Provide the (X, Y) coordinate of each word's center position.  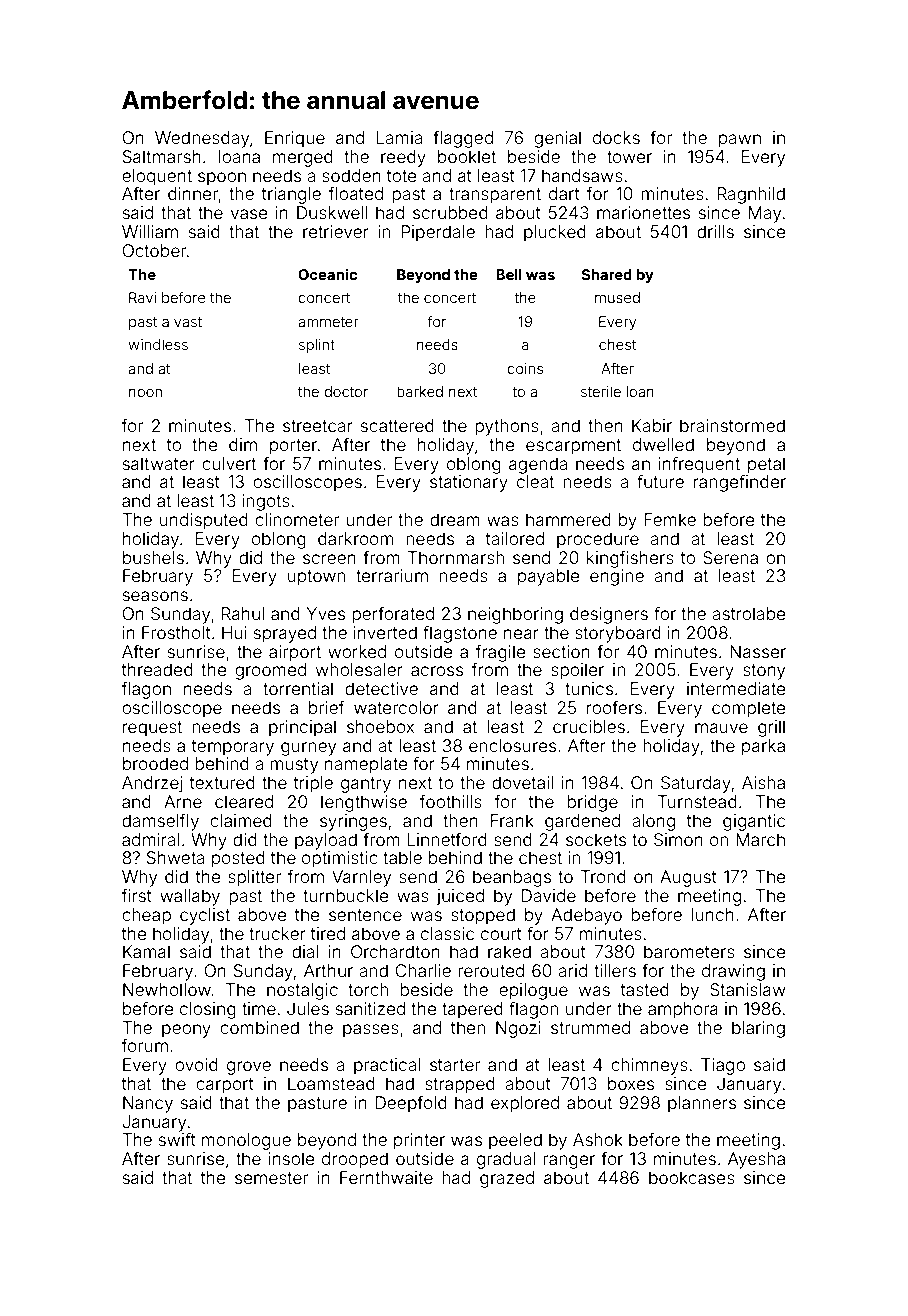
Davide (549, 895)
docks (616, 137)
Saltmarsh (162, 156)
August (688, 878)
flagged (463, 139)
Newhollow (167, 989)
